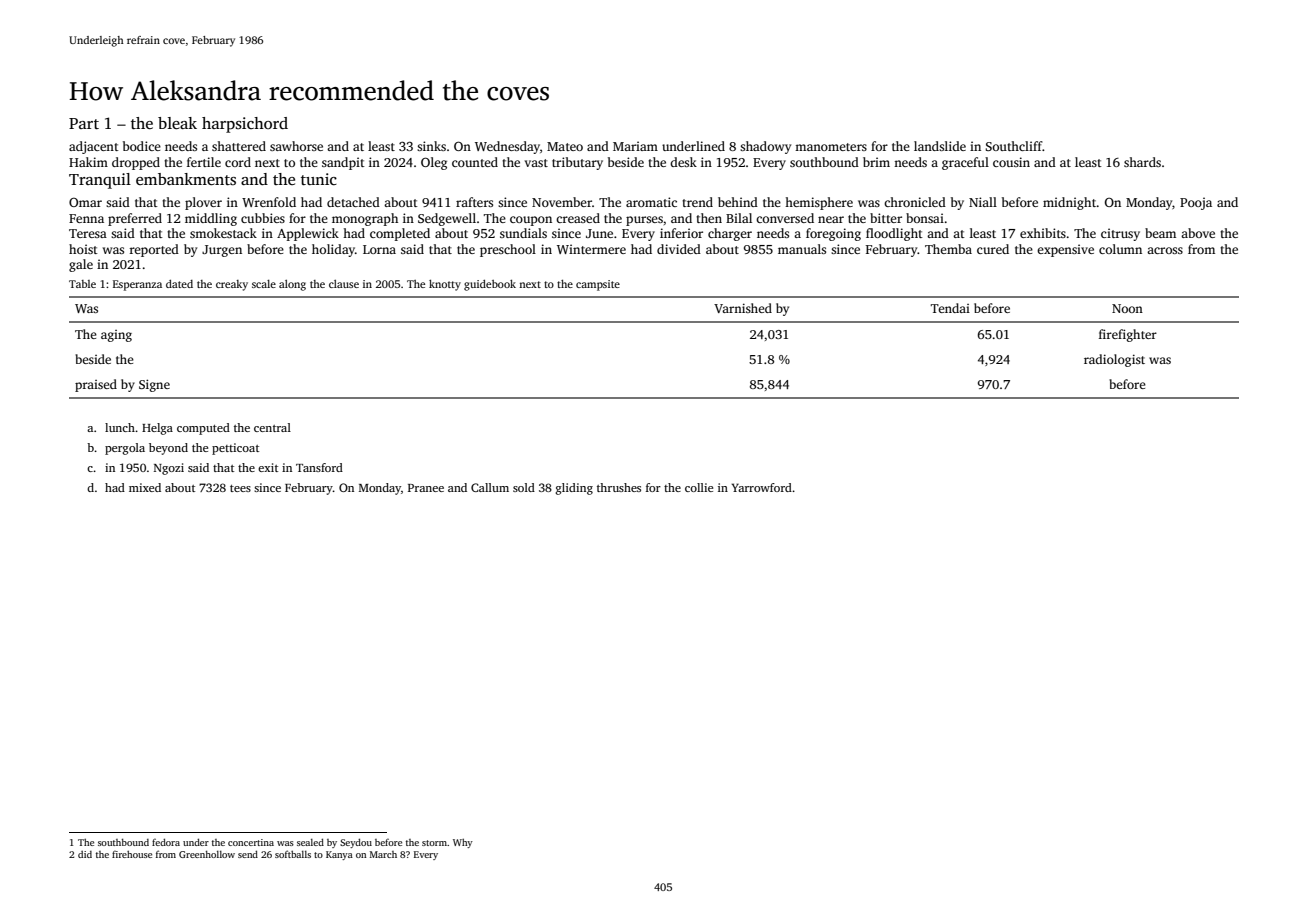  I want to click on coupon, so click(531, 221).
